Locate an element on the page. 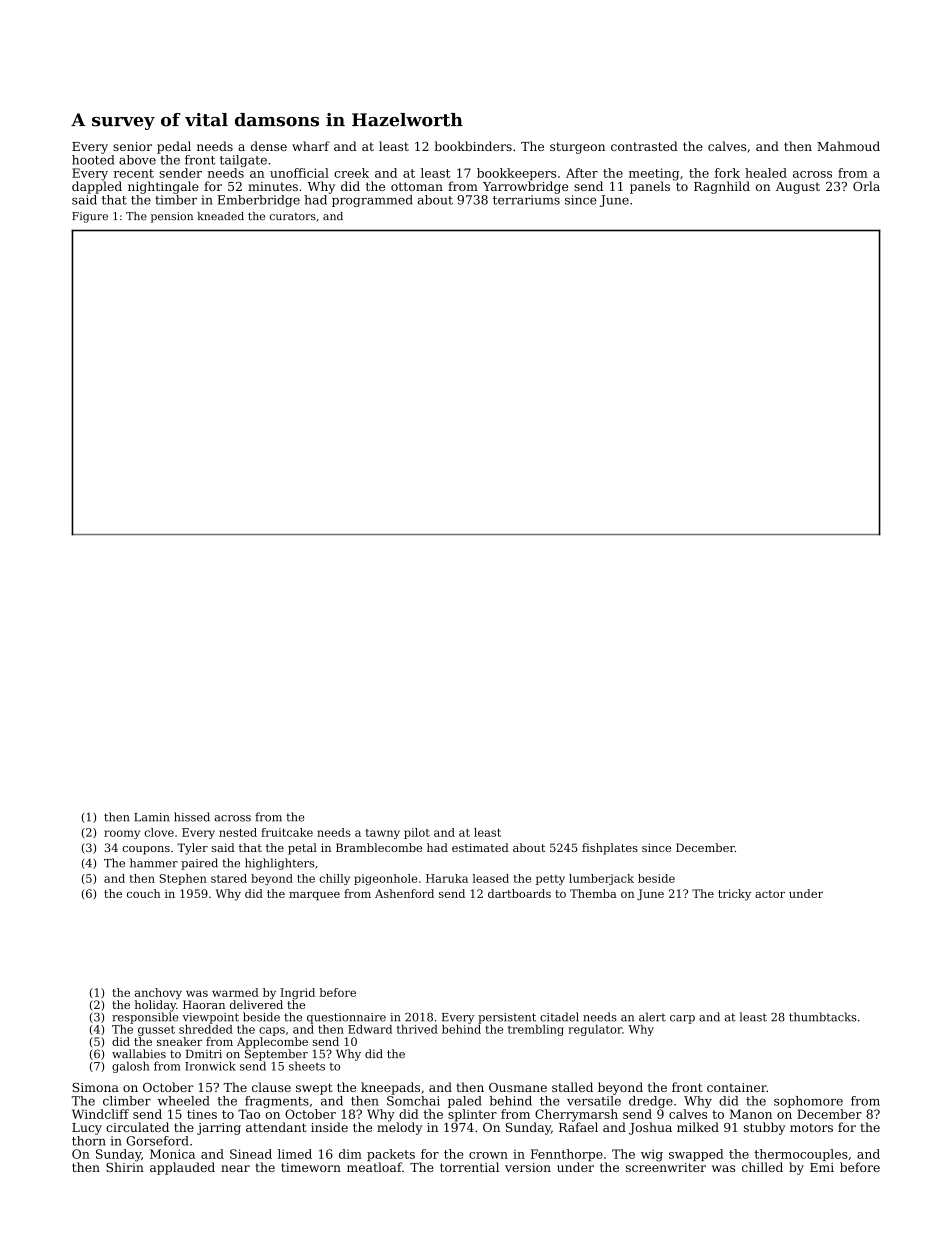  After is located at coordinates (582, 173).
